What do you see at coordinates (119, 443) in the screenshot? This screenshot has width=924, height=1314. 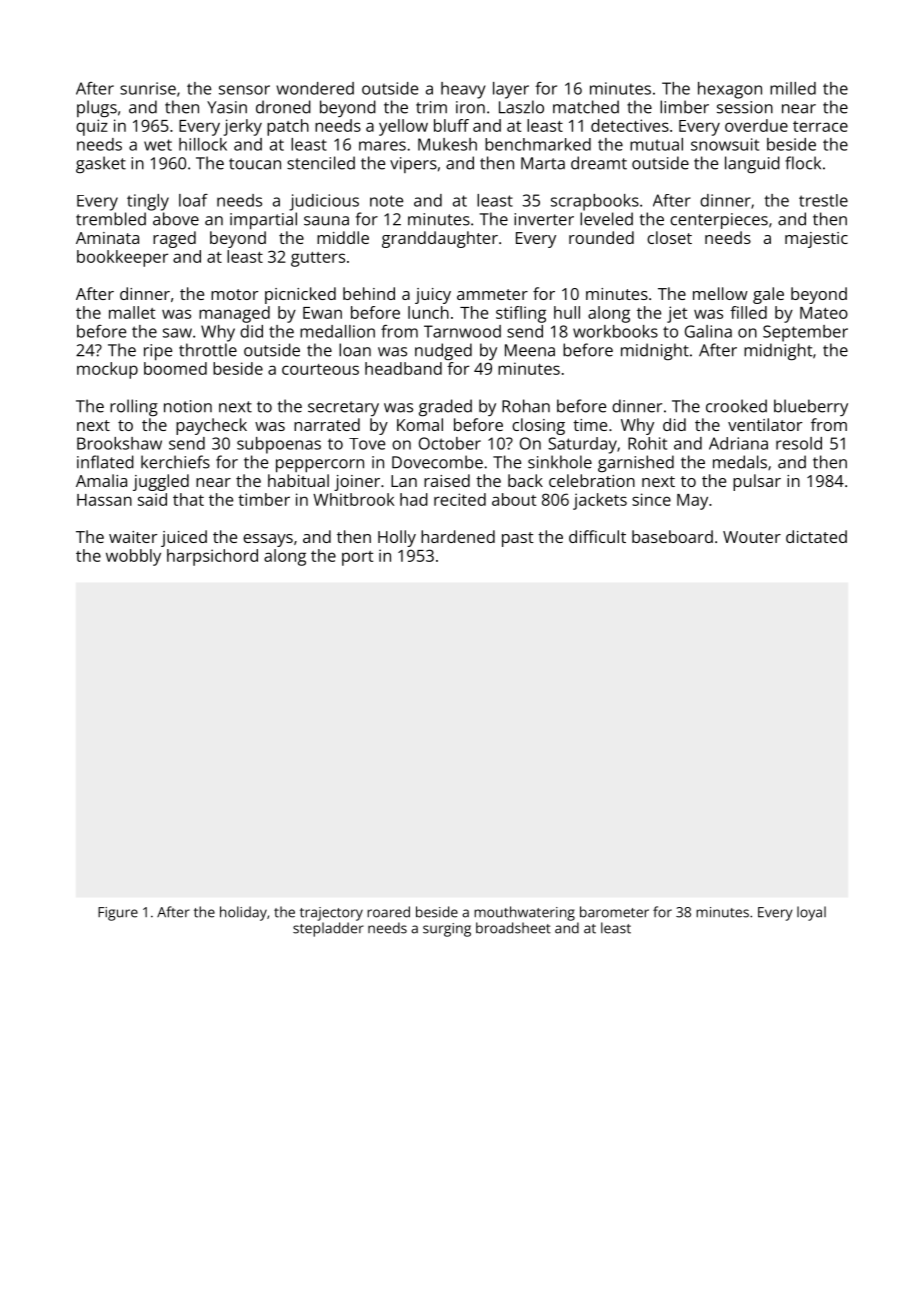 I see `Brookshaw` at bounding box center [119, 443].
